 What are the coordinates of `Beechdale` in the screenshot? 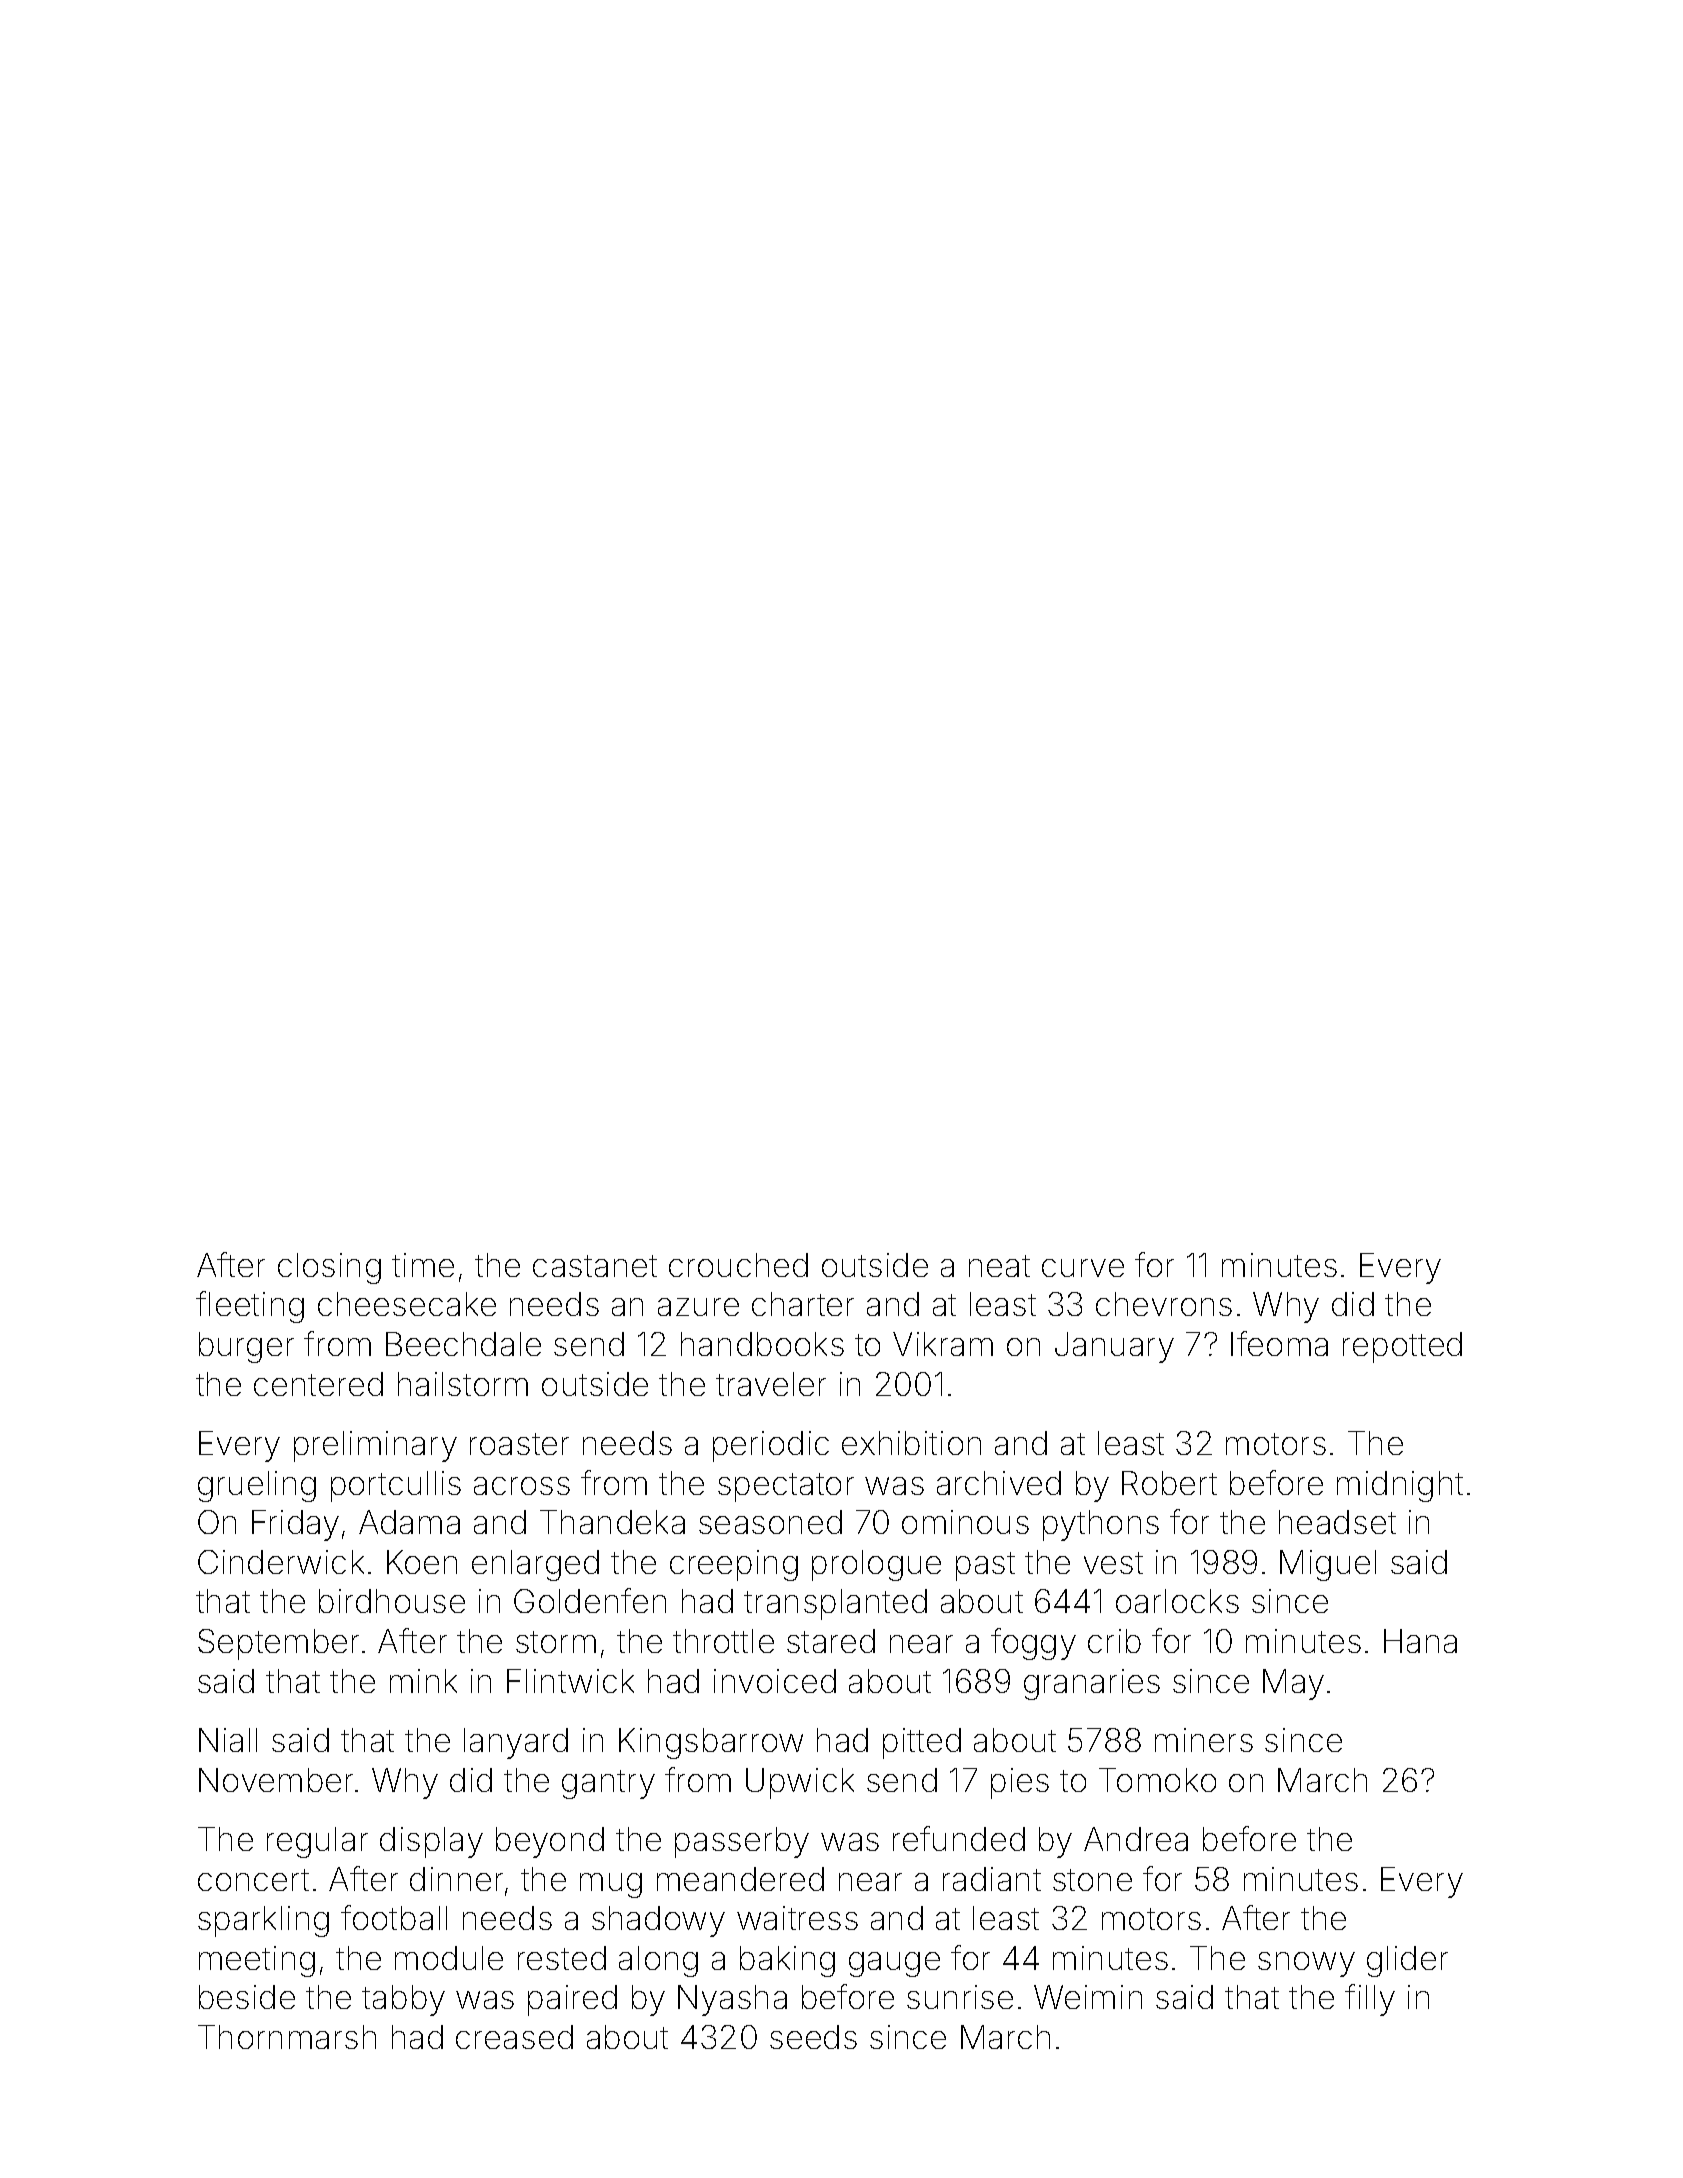 It's located at (463, 1344).
